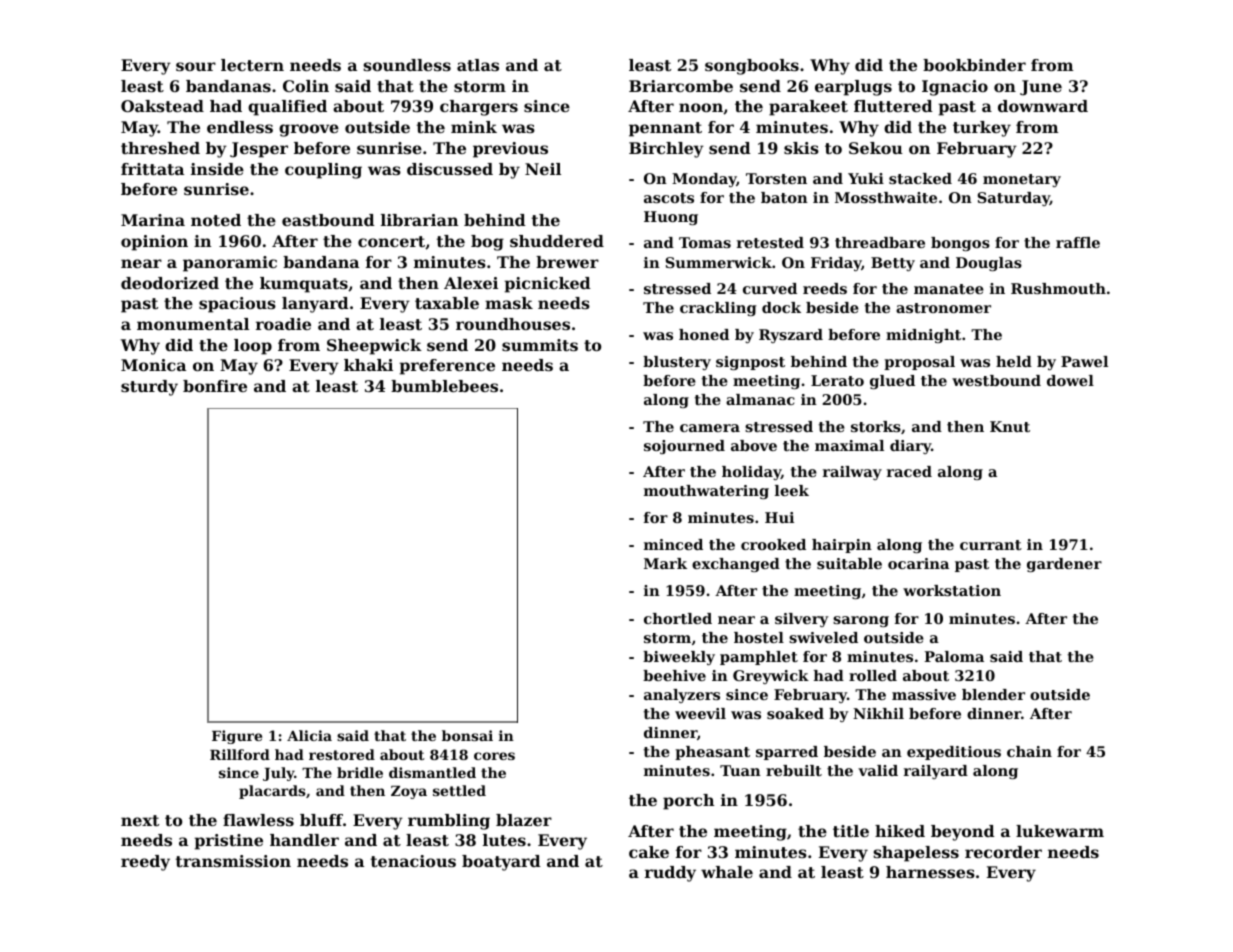  Describe the element at coordinates (145, 863) in the page. I see `reedy` at that location.
